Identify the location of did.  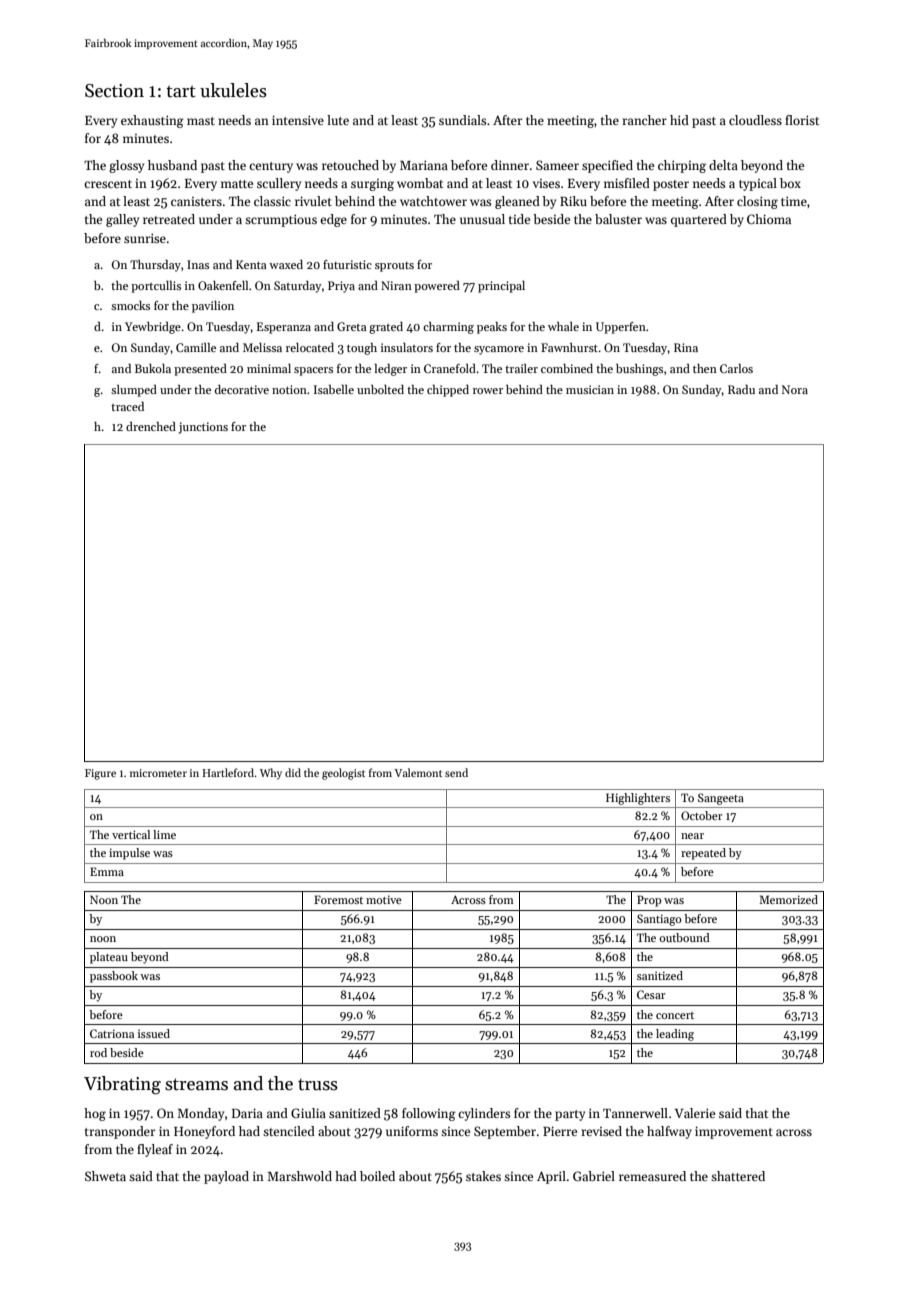
(293, 772).
